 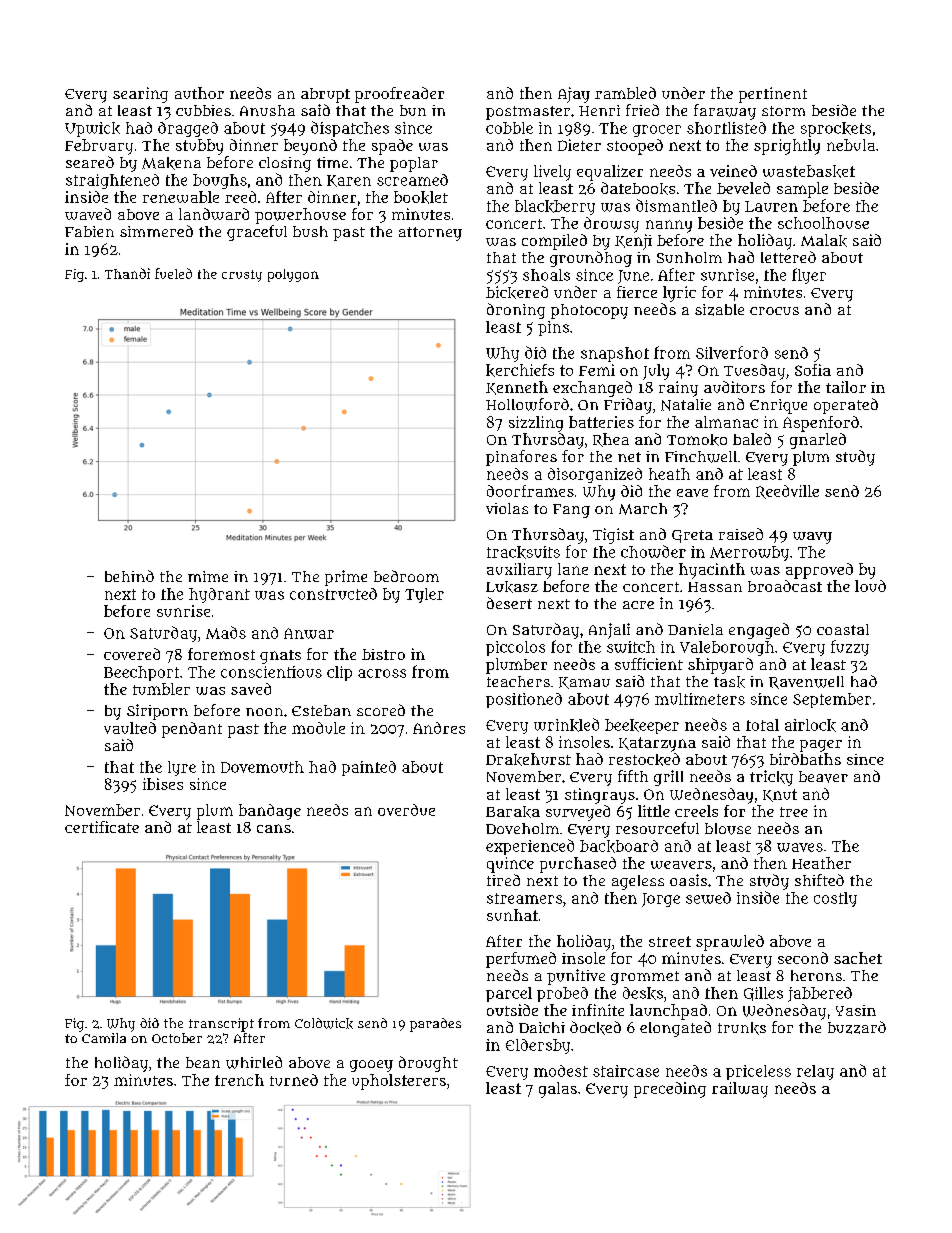 I want to click on sprawled, so click(x=730, y=943).
